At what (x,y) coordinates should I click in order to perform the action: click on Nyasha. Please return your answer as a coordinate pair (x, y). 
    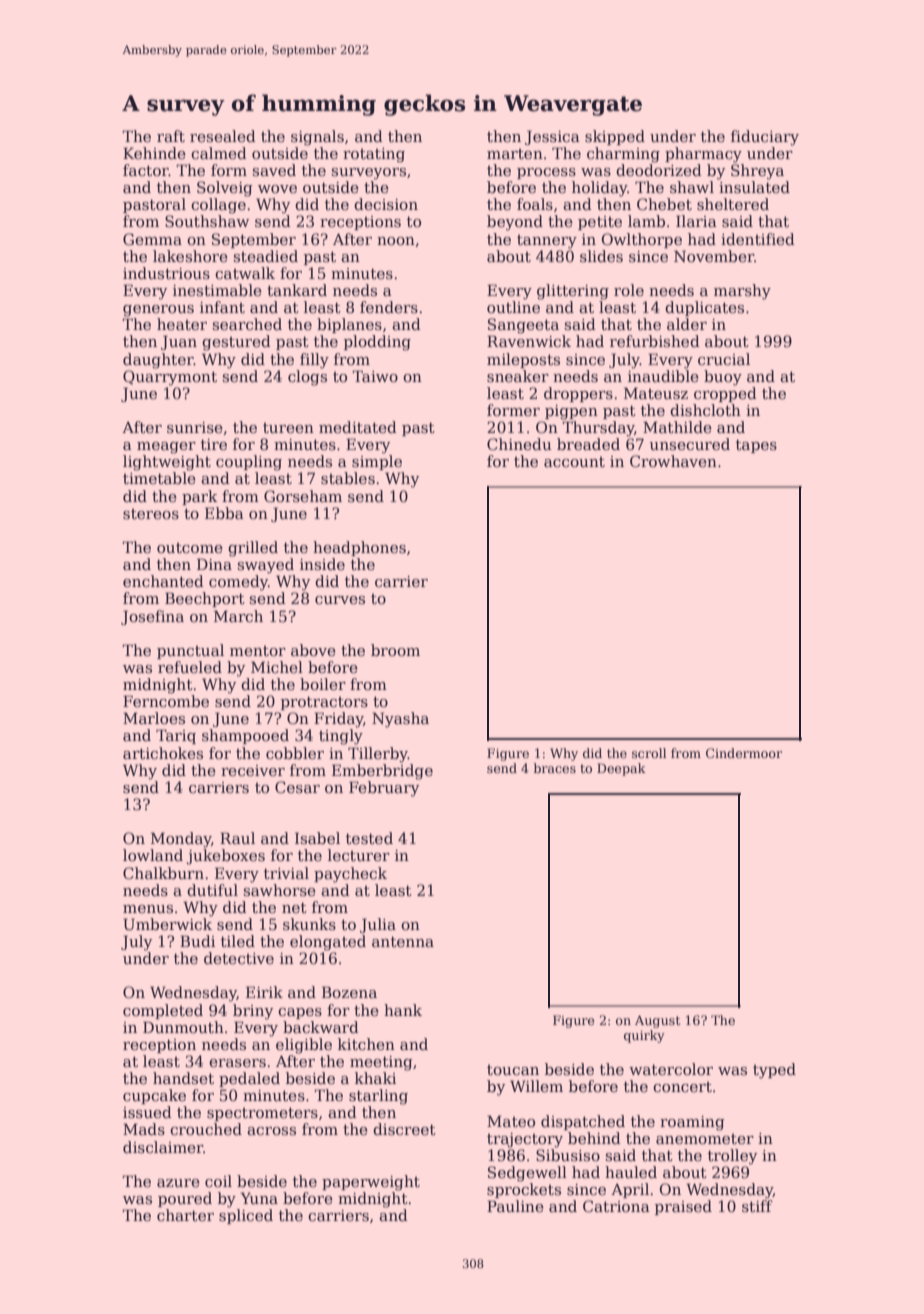
    Looking at the image, I should click on (400, 720).
